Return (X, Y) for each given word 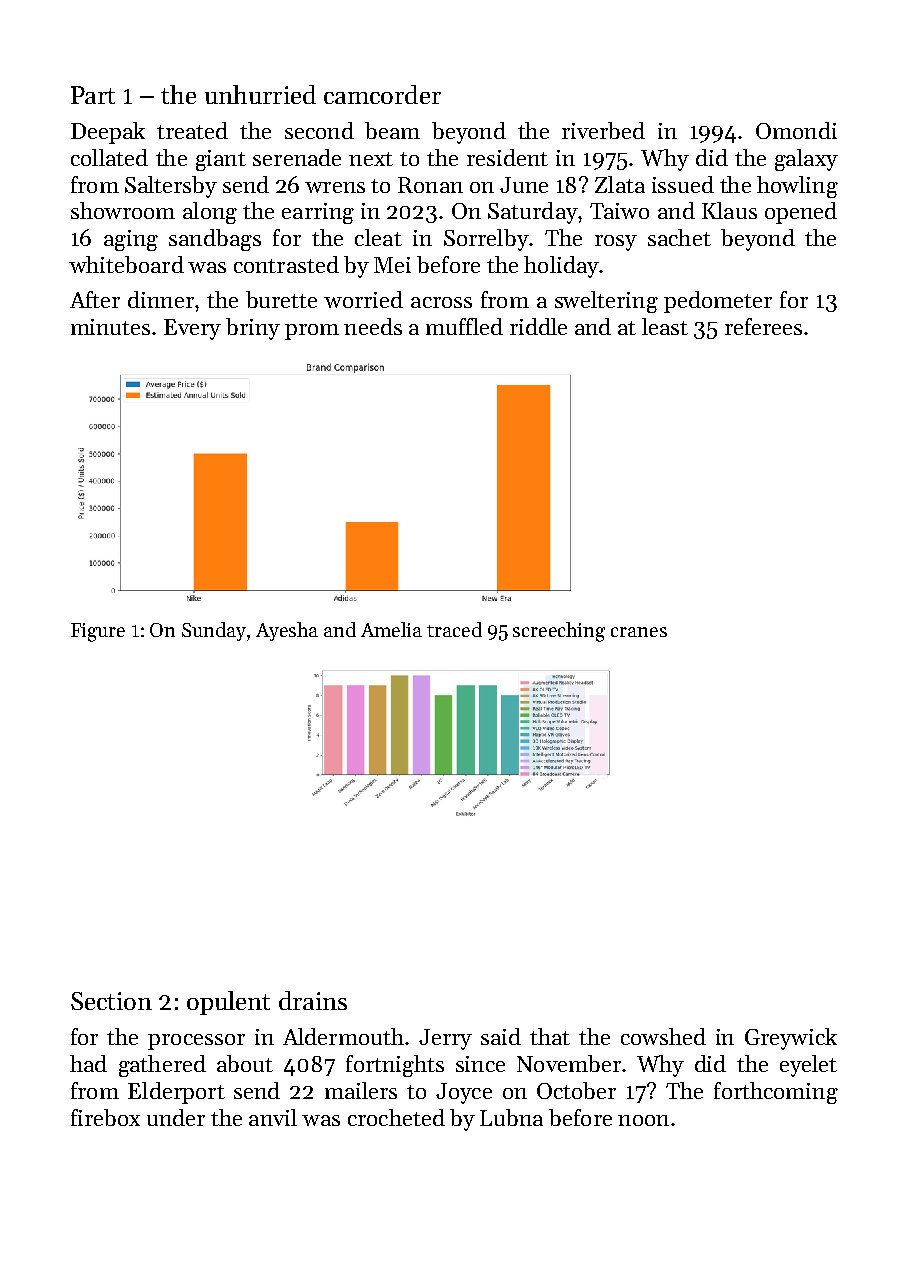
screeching (559, 632)
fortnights (395, 1066)
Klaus (729, 210)
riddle (538, 326)
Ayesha (287, 631)
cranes (639, 632)
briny (253, 329)
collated (109, 157)
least (665, 326)
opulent (228, 1003)
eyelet (808, 1066)
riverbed (603, 130)
